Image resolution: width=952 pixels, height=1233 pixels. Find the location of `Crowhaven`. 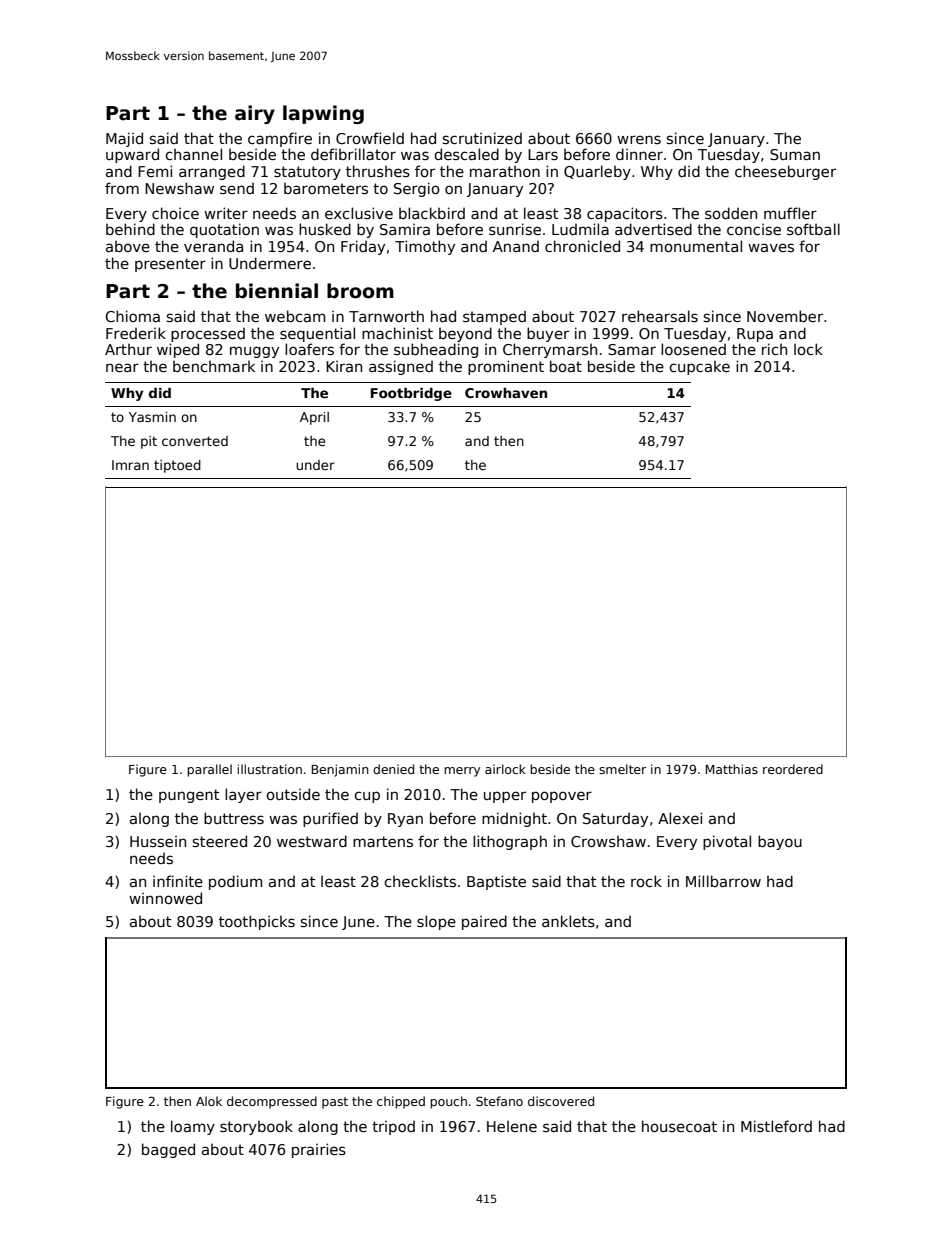

Crowhaven is located at coordinates (506, 393).
